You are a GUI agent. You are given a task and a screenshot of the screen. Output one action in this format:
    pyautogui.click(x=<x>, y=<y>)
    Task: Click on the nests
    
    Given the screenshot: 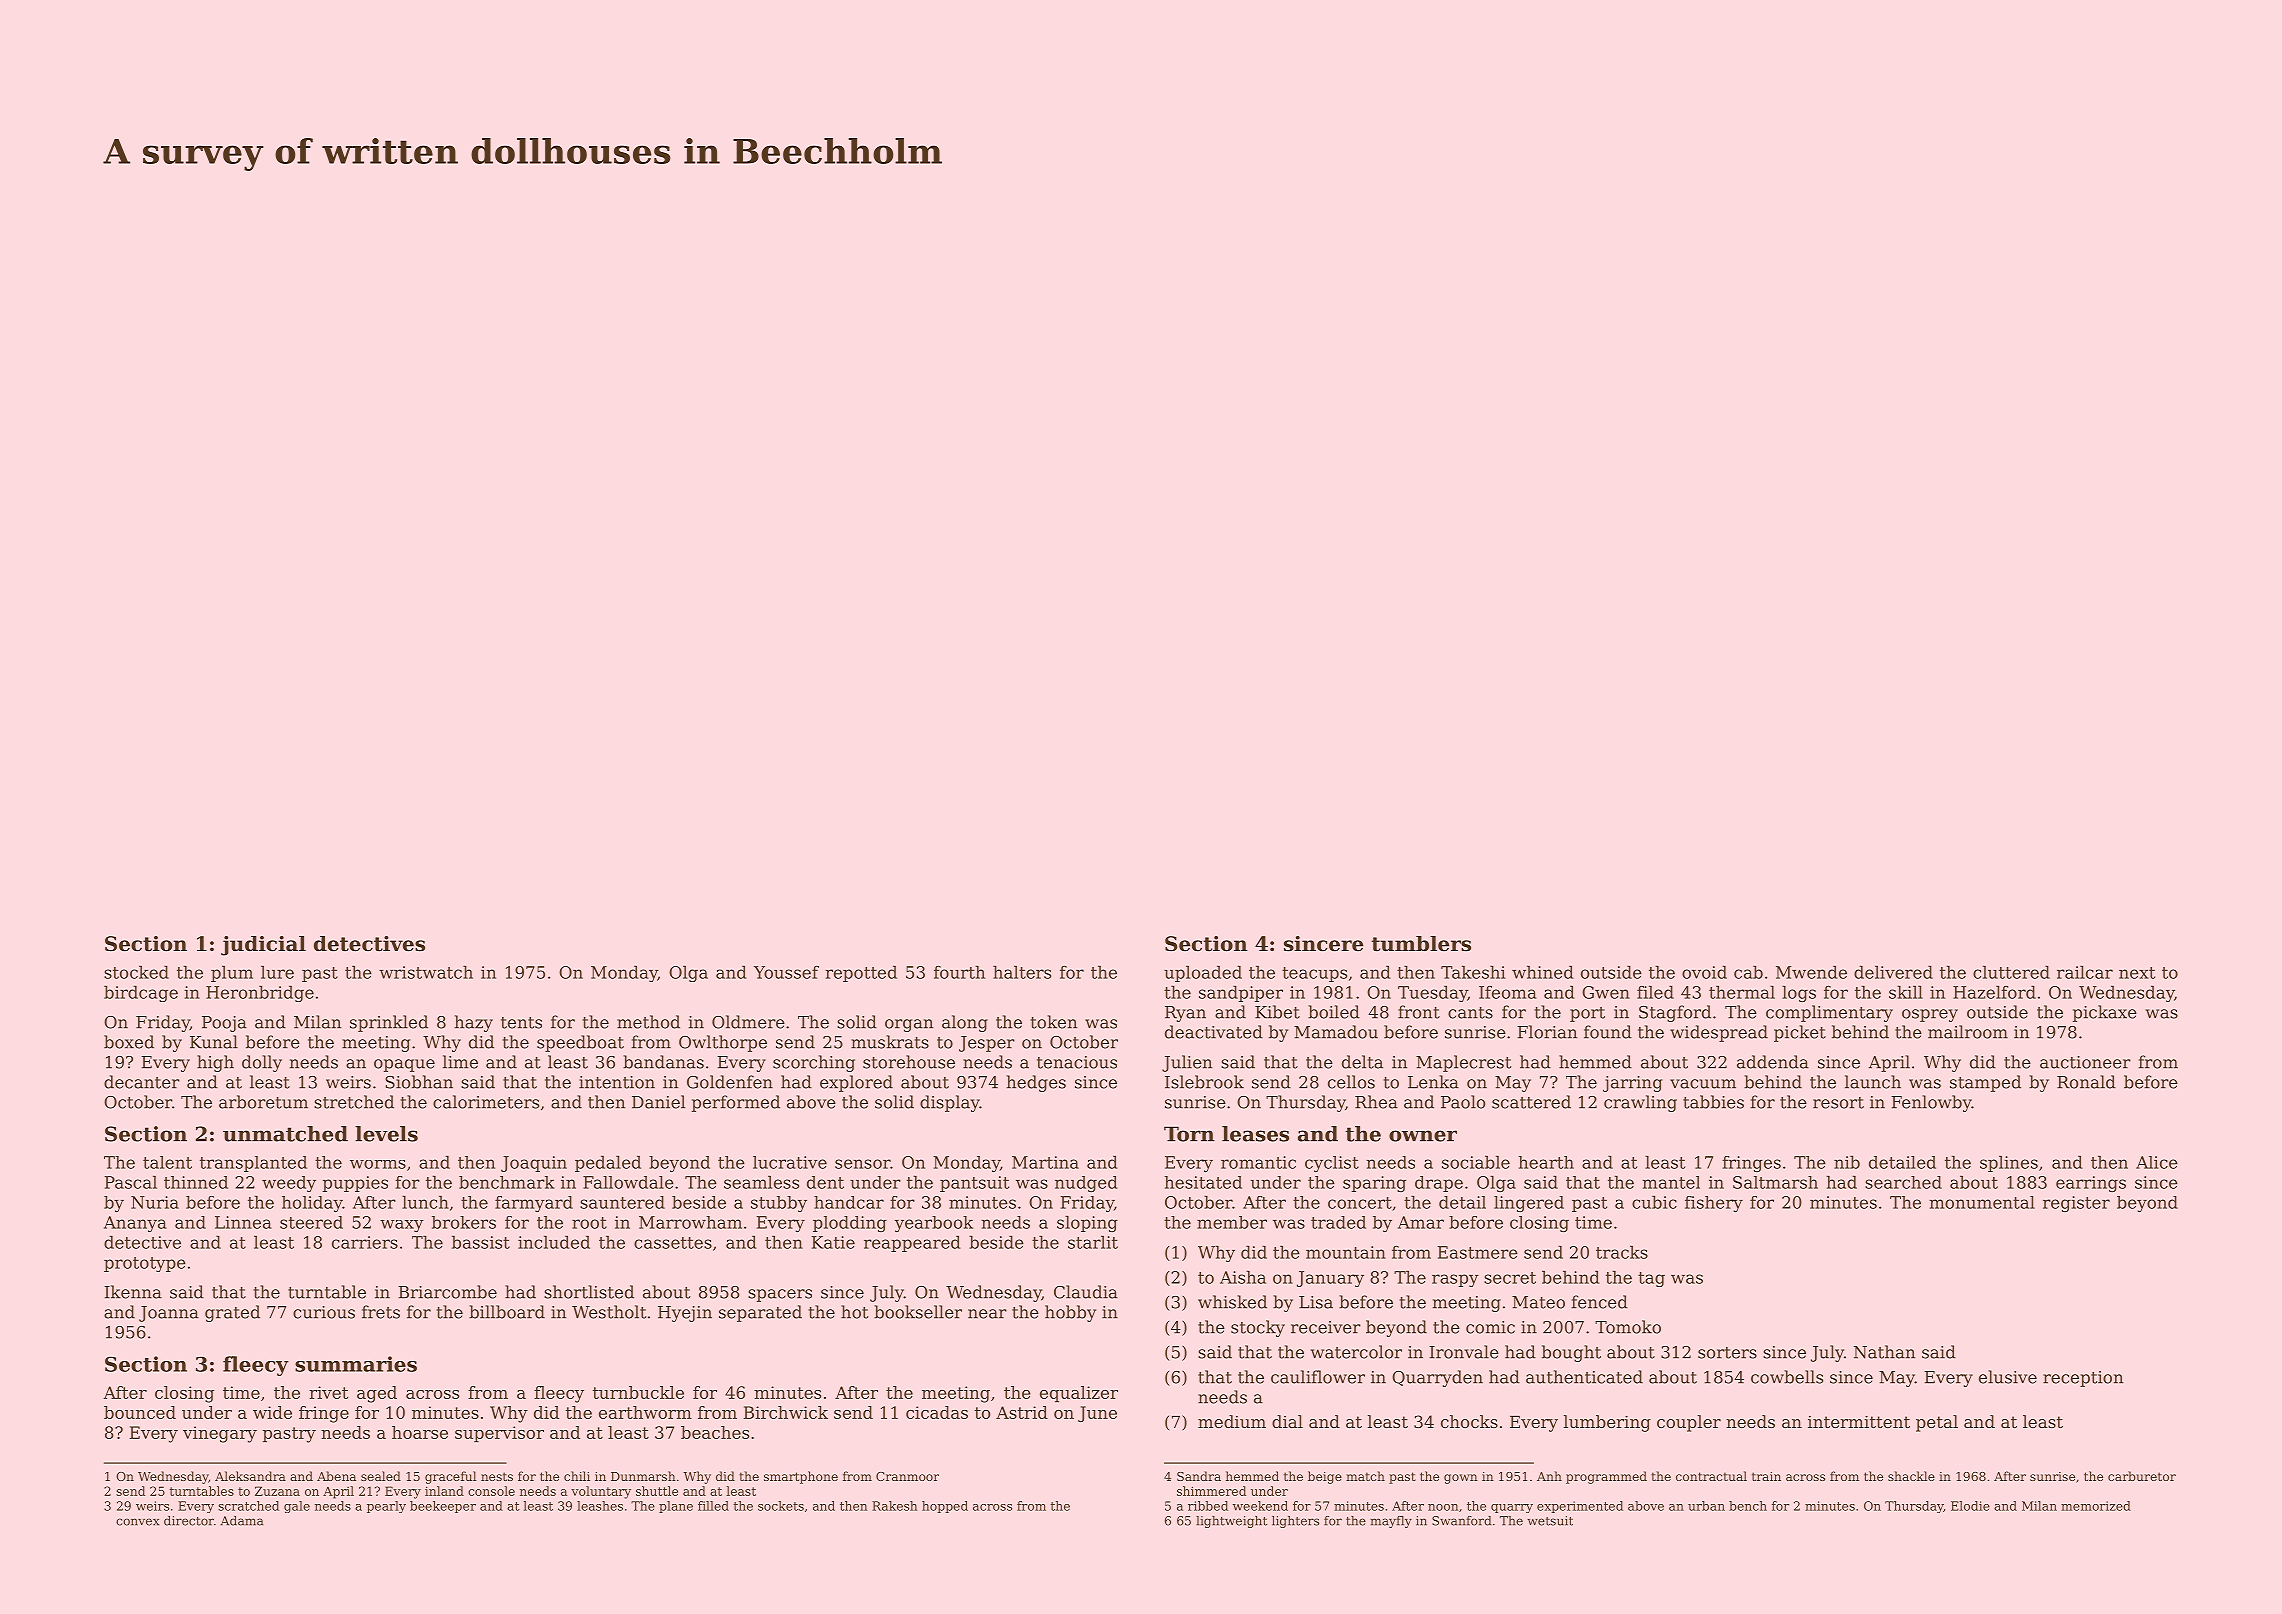 What is the action you would take?
    pyautogui.click(x=497, y=1476)
